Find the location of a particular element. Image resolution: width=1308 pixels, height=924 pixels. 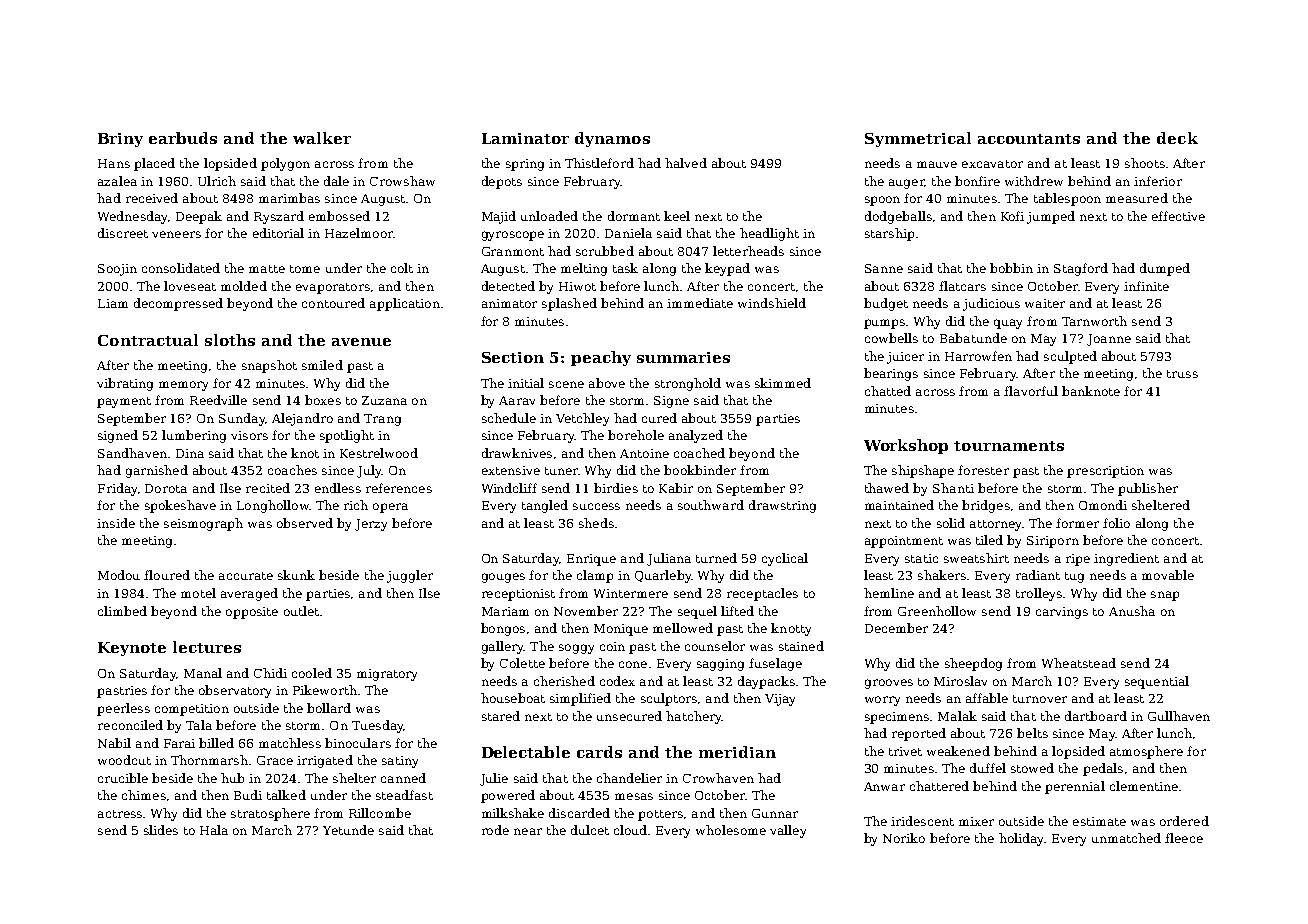

Gullhaven is located at coordinates (1179, 716).
